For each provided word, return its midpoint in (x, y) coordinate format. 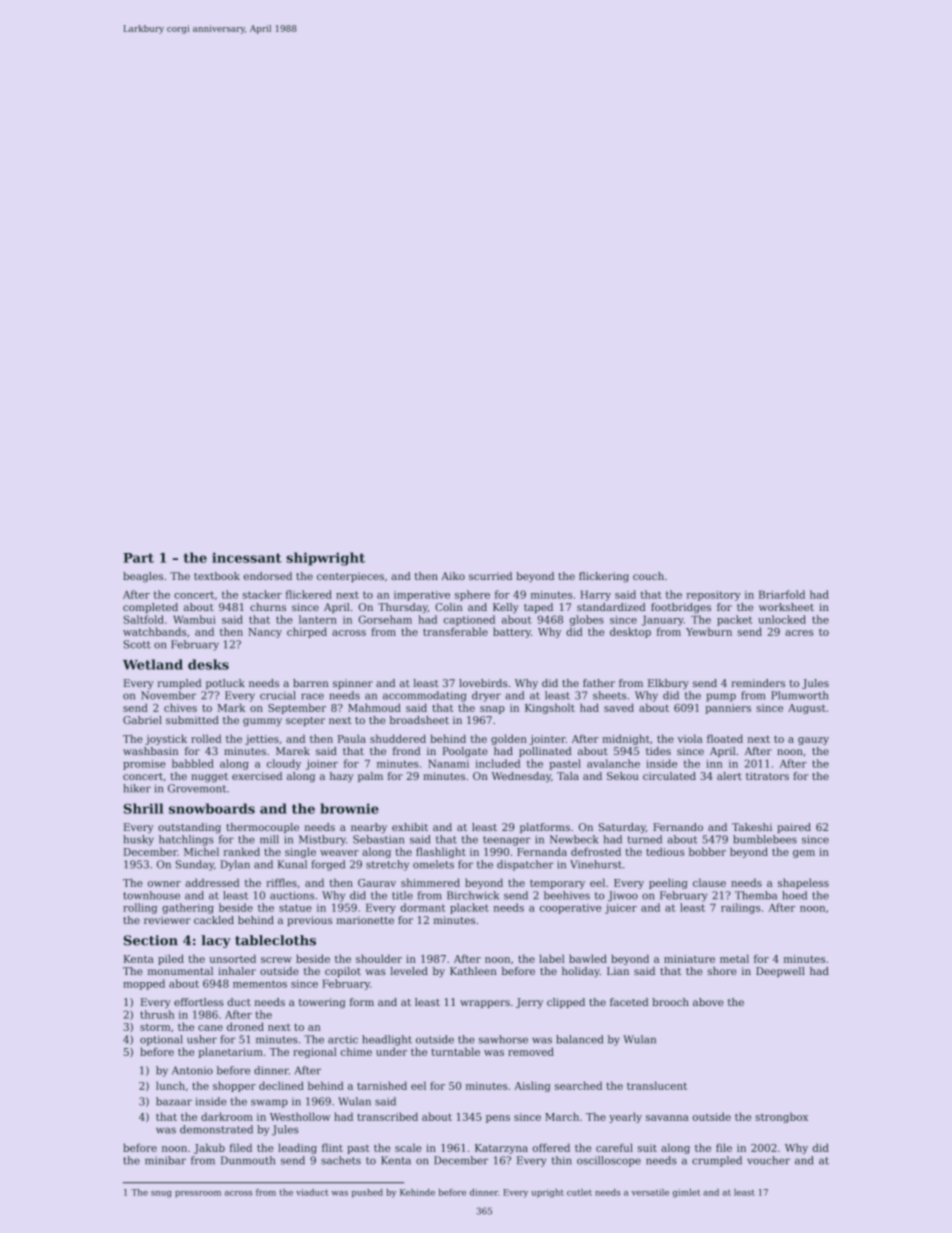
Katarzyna (501, 1149)
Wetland (153, 664)
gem (804, 854)
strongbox (781, 1117)
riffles (281, 882)
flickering (604, 577)
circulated (669, 776)
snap (492, 710)
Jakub (209, 1148)
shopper (234, 1086)
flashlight (441, 852)
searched (578, 1085)
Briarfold (782, 594)
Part (138, 558)
